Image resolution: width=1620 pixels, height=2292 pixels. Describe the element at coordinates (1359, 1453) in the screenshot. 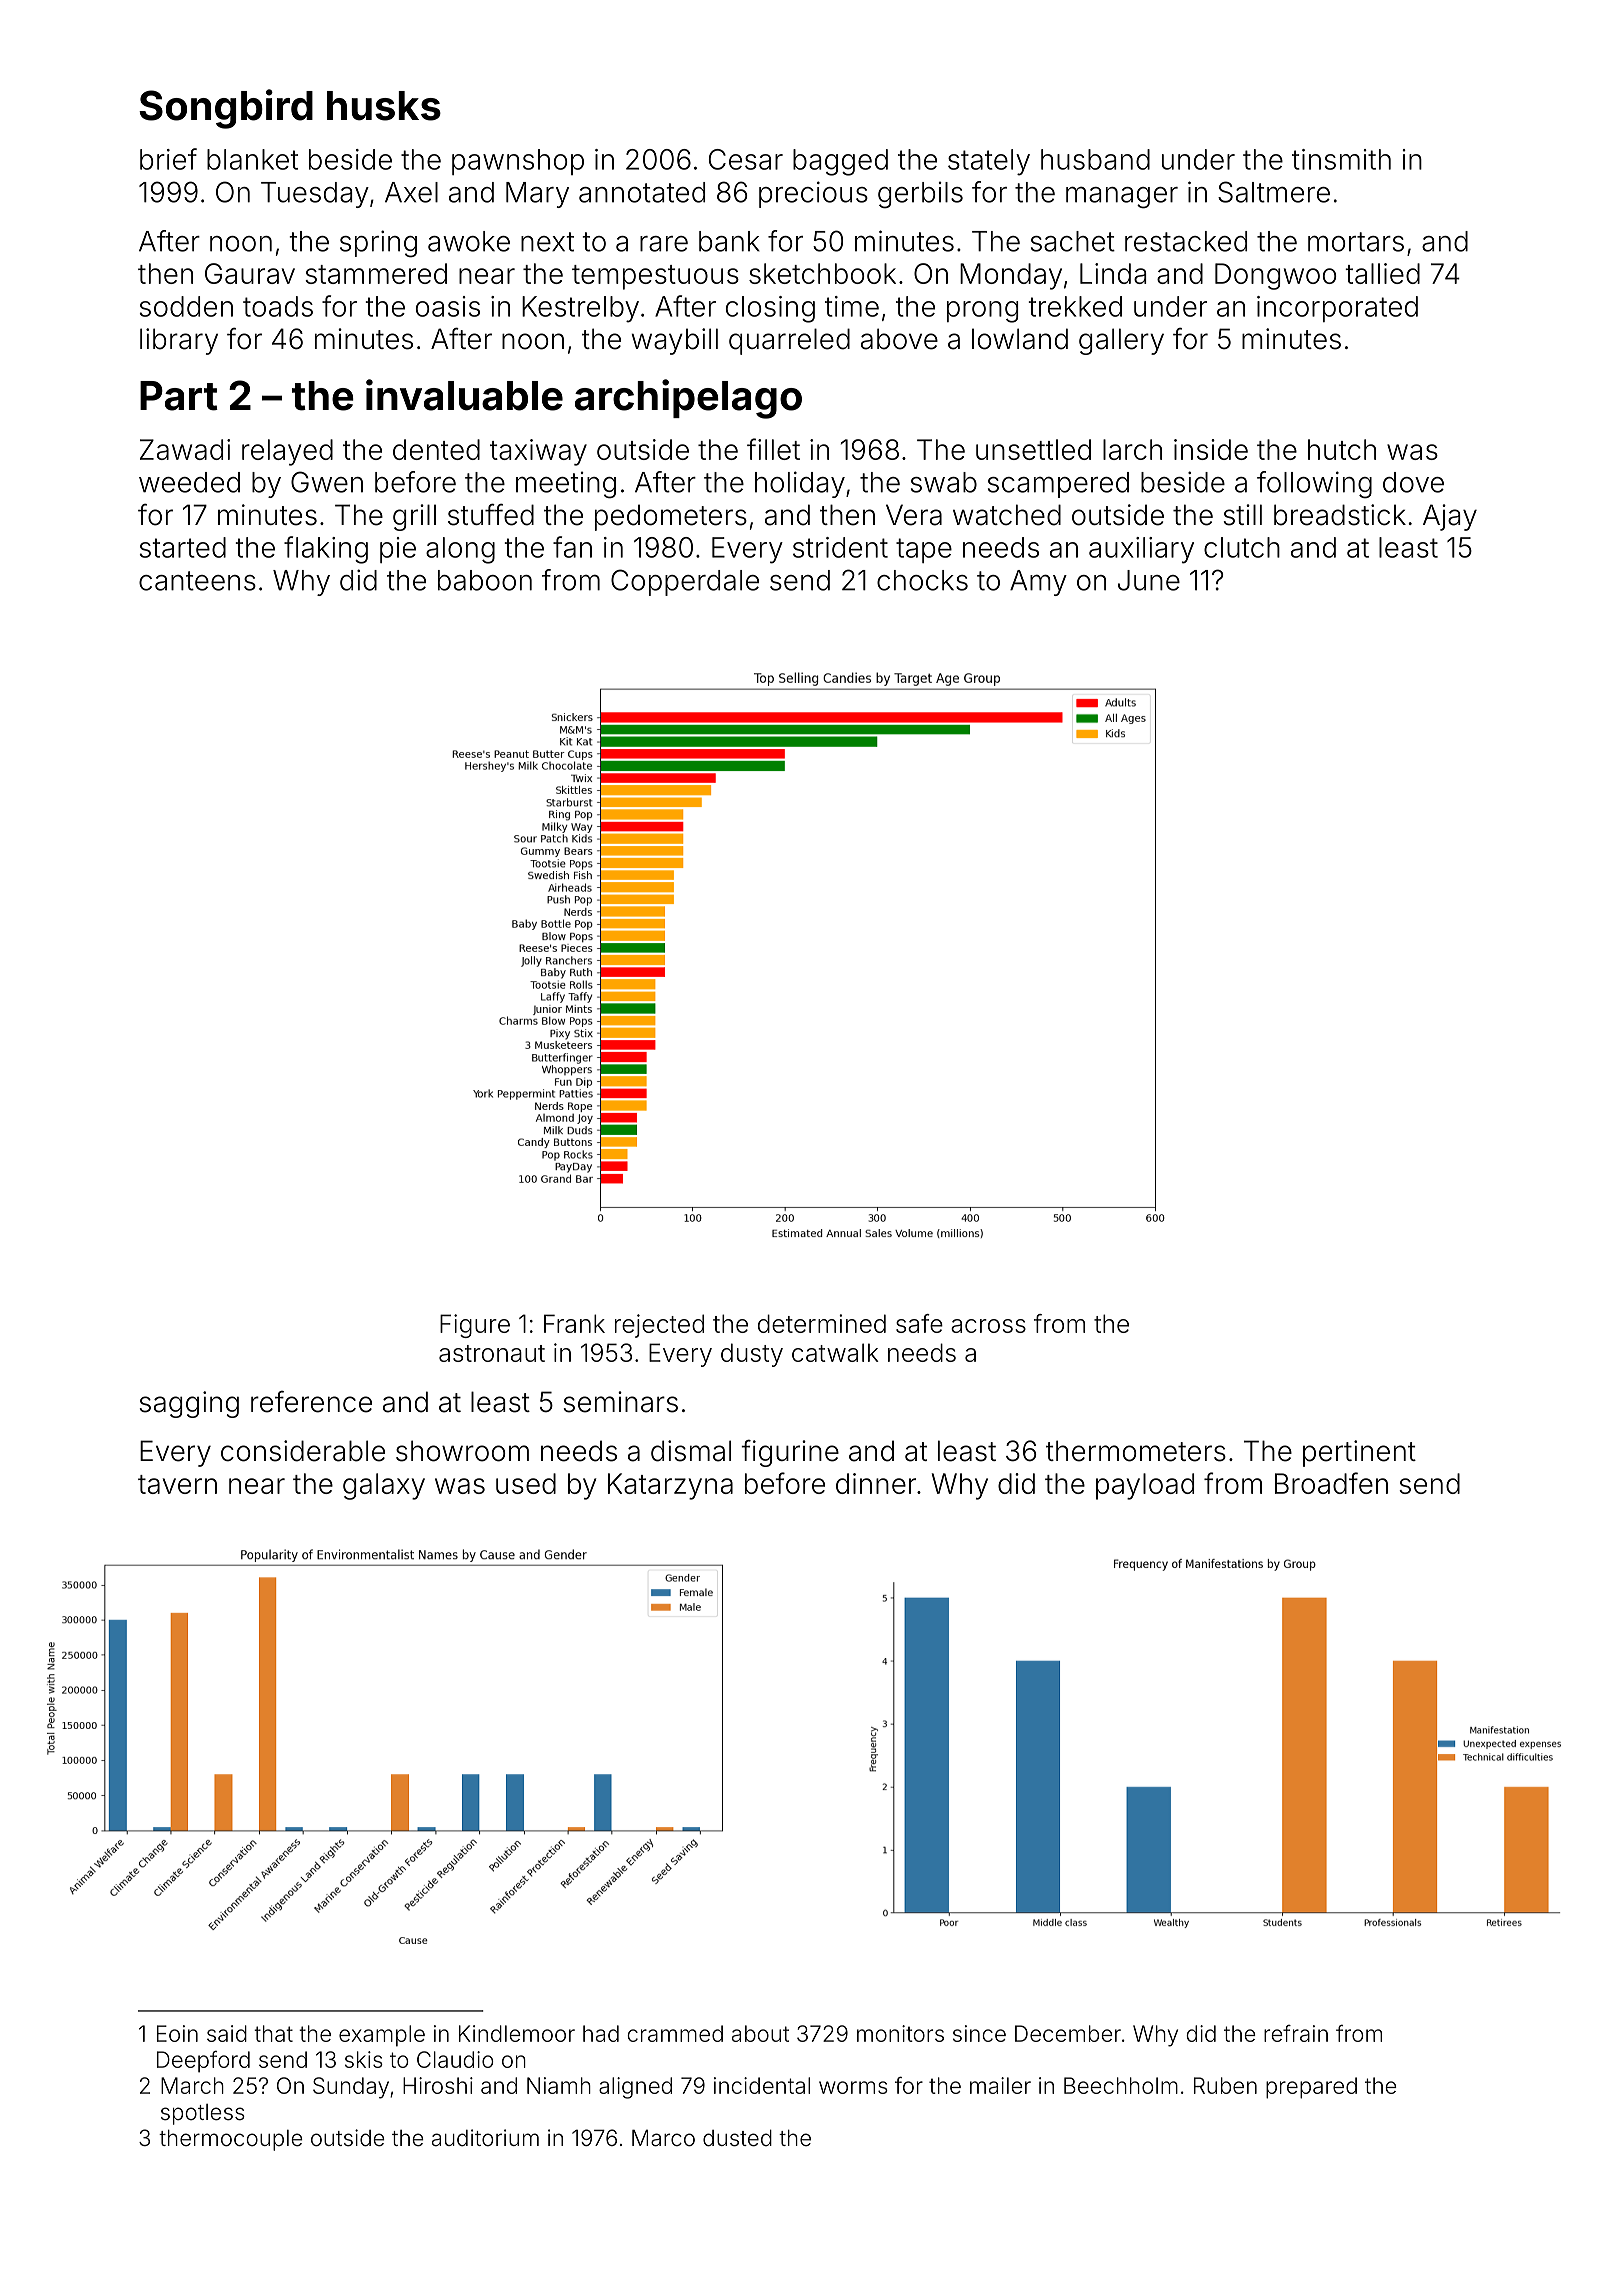

I see `pertinent` at that location.
